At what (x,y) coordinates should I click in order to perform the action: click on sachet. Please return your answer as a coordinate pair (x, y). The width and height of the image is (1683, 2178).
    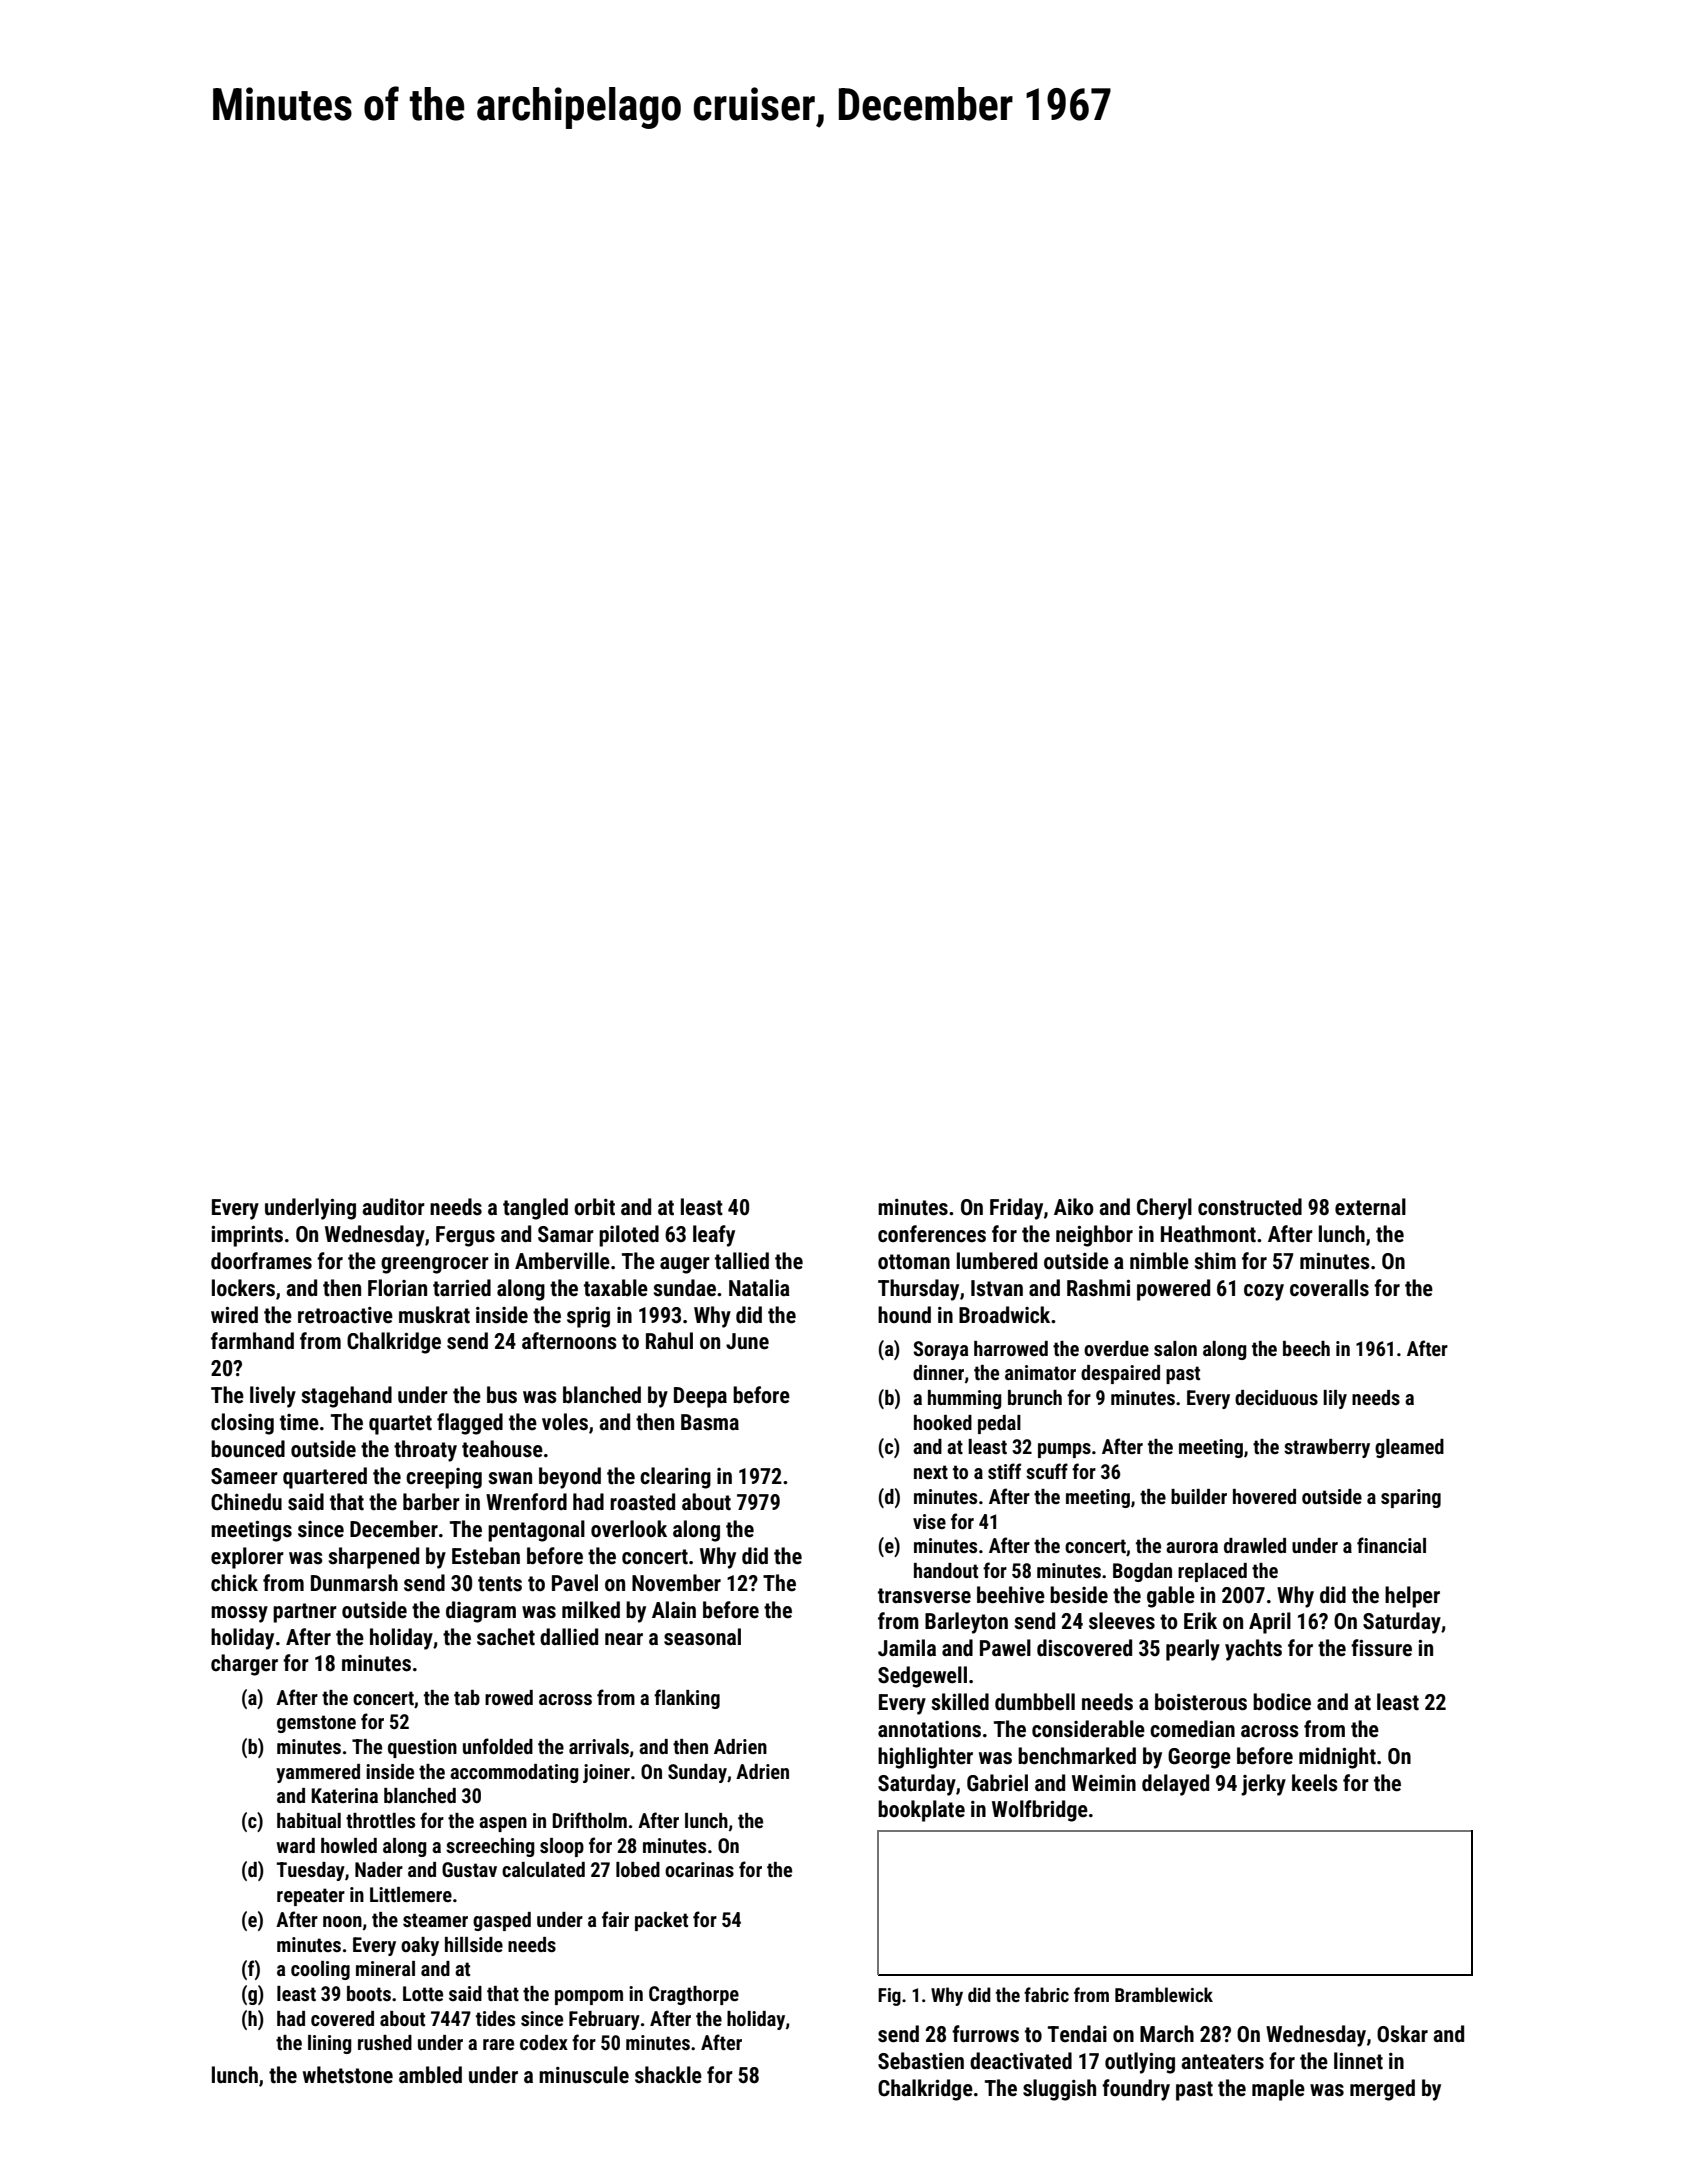
    Looking at the image, I should click on (506, 1637).
